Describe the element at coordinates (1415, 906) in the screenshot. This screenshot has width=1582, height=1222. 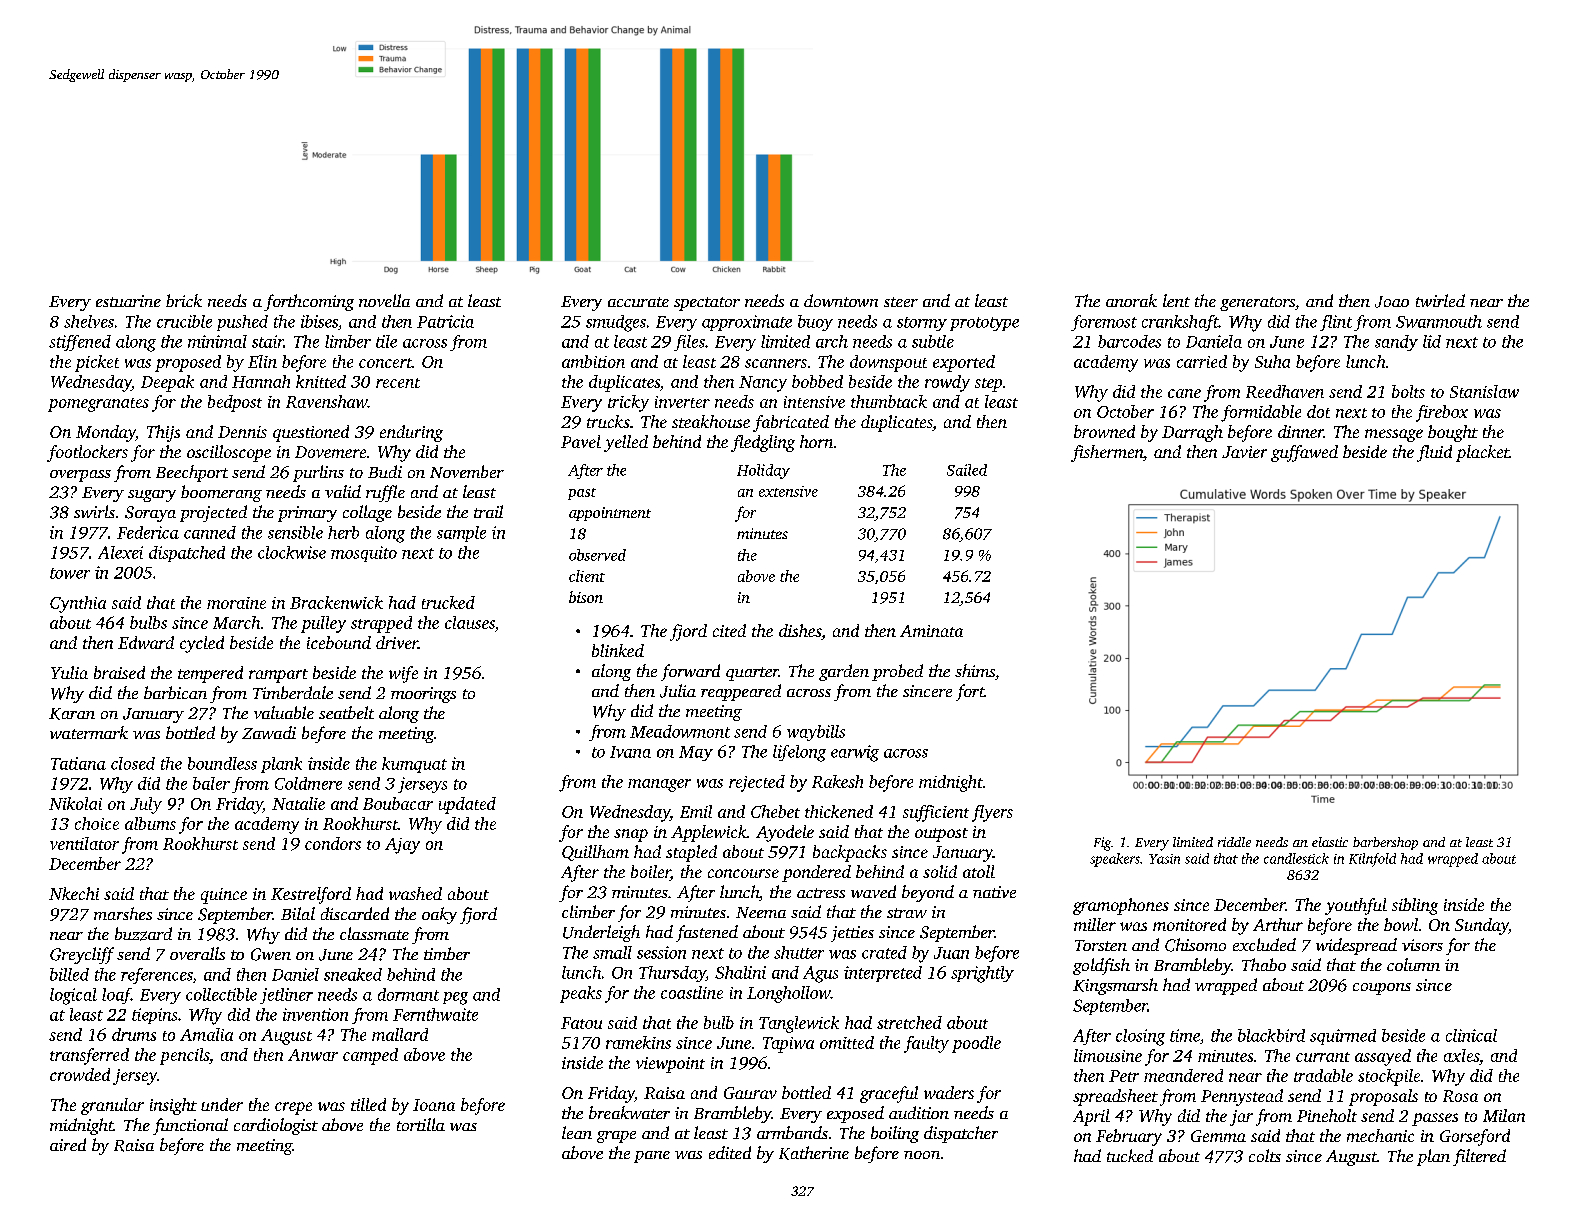
I see `sibling` at that location.
